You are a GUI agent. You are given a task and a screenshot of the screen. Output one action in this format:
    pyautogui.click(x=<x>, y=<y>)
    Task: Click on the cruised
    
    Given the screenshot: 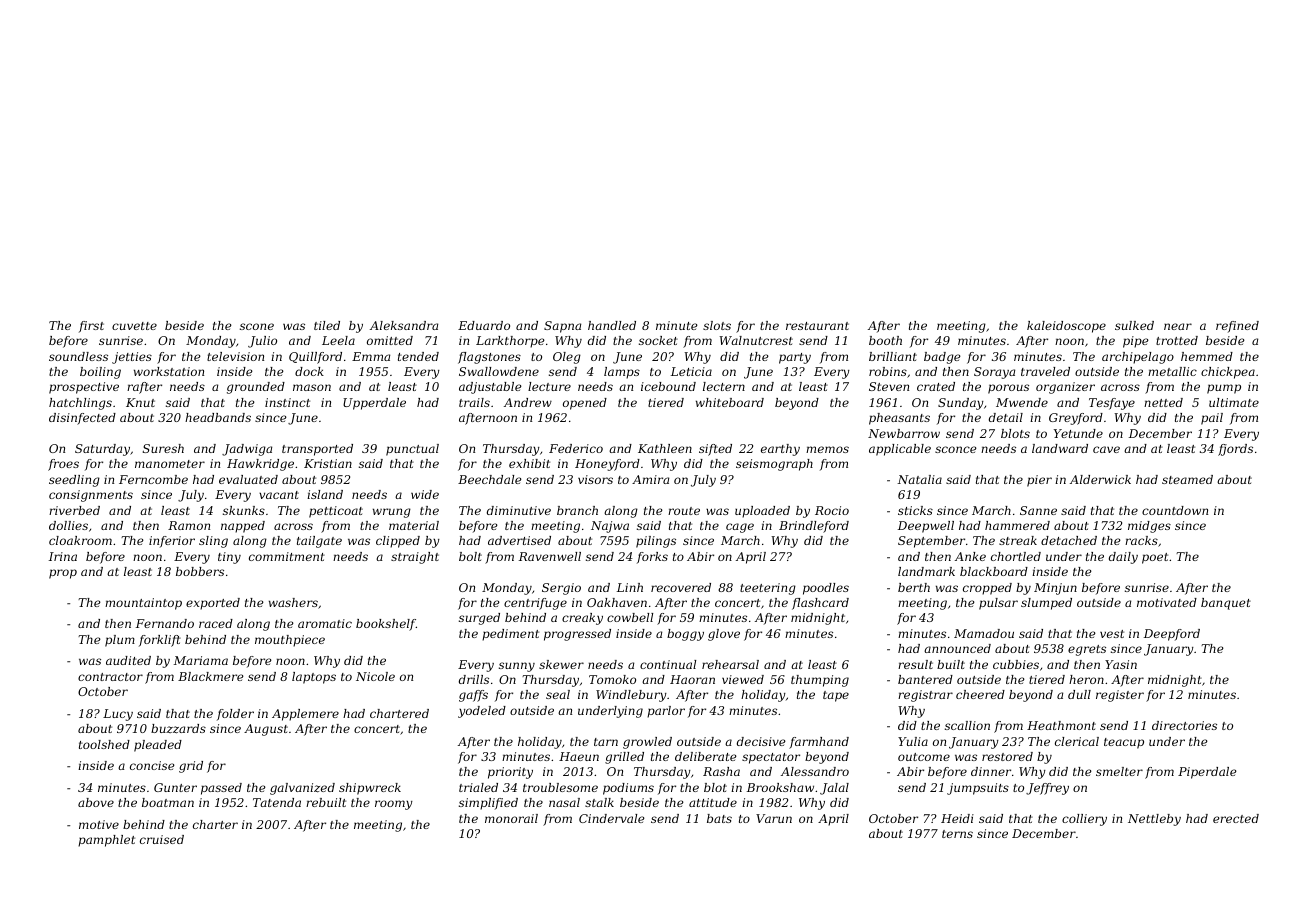 What is the action you would take?
    pyautogui.click(x=162, y=839)
